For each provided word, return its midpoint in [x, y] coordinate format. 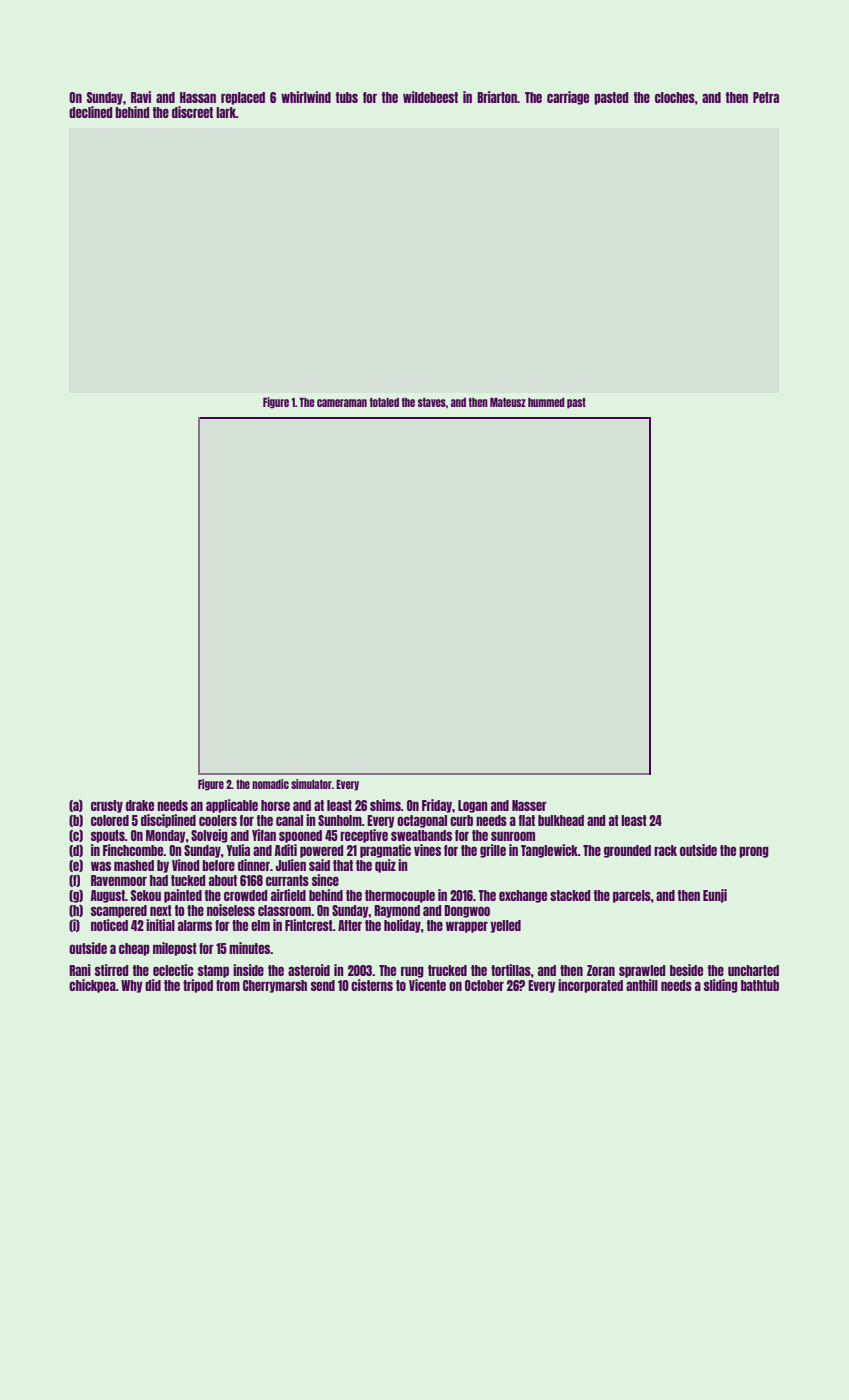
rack [665, 850]
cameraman [342, 403]
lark [226, 112]
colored [110, 820]
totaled [384, 402]
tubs [347, 97]
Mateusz [508, 402]
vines [427, 850]
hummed [546, 402]
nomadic [270, 784]
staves [432, 402]
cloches [675, 97]
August [108, 896]
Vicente [427, 985]
